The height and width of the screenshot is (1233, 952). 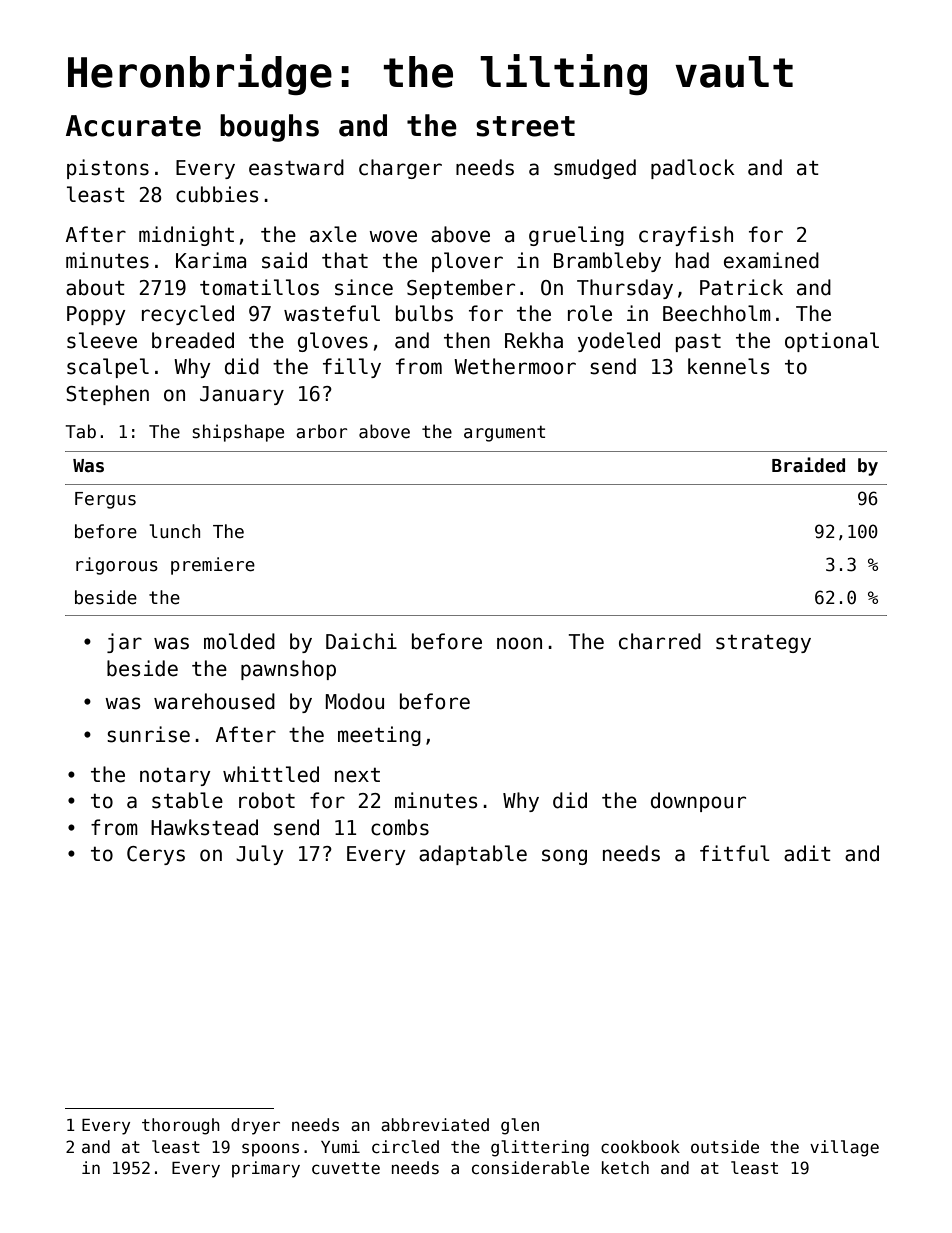 What do you see at coordinates (473, 855) in the screenshot?
I see `adaptable` at bounding box center [473, 855].
